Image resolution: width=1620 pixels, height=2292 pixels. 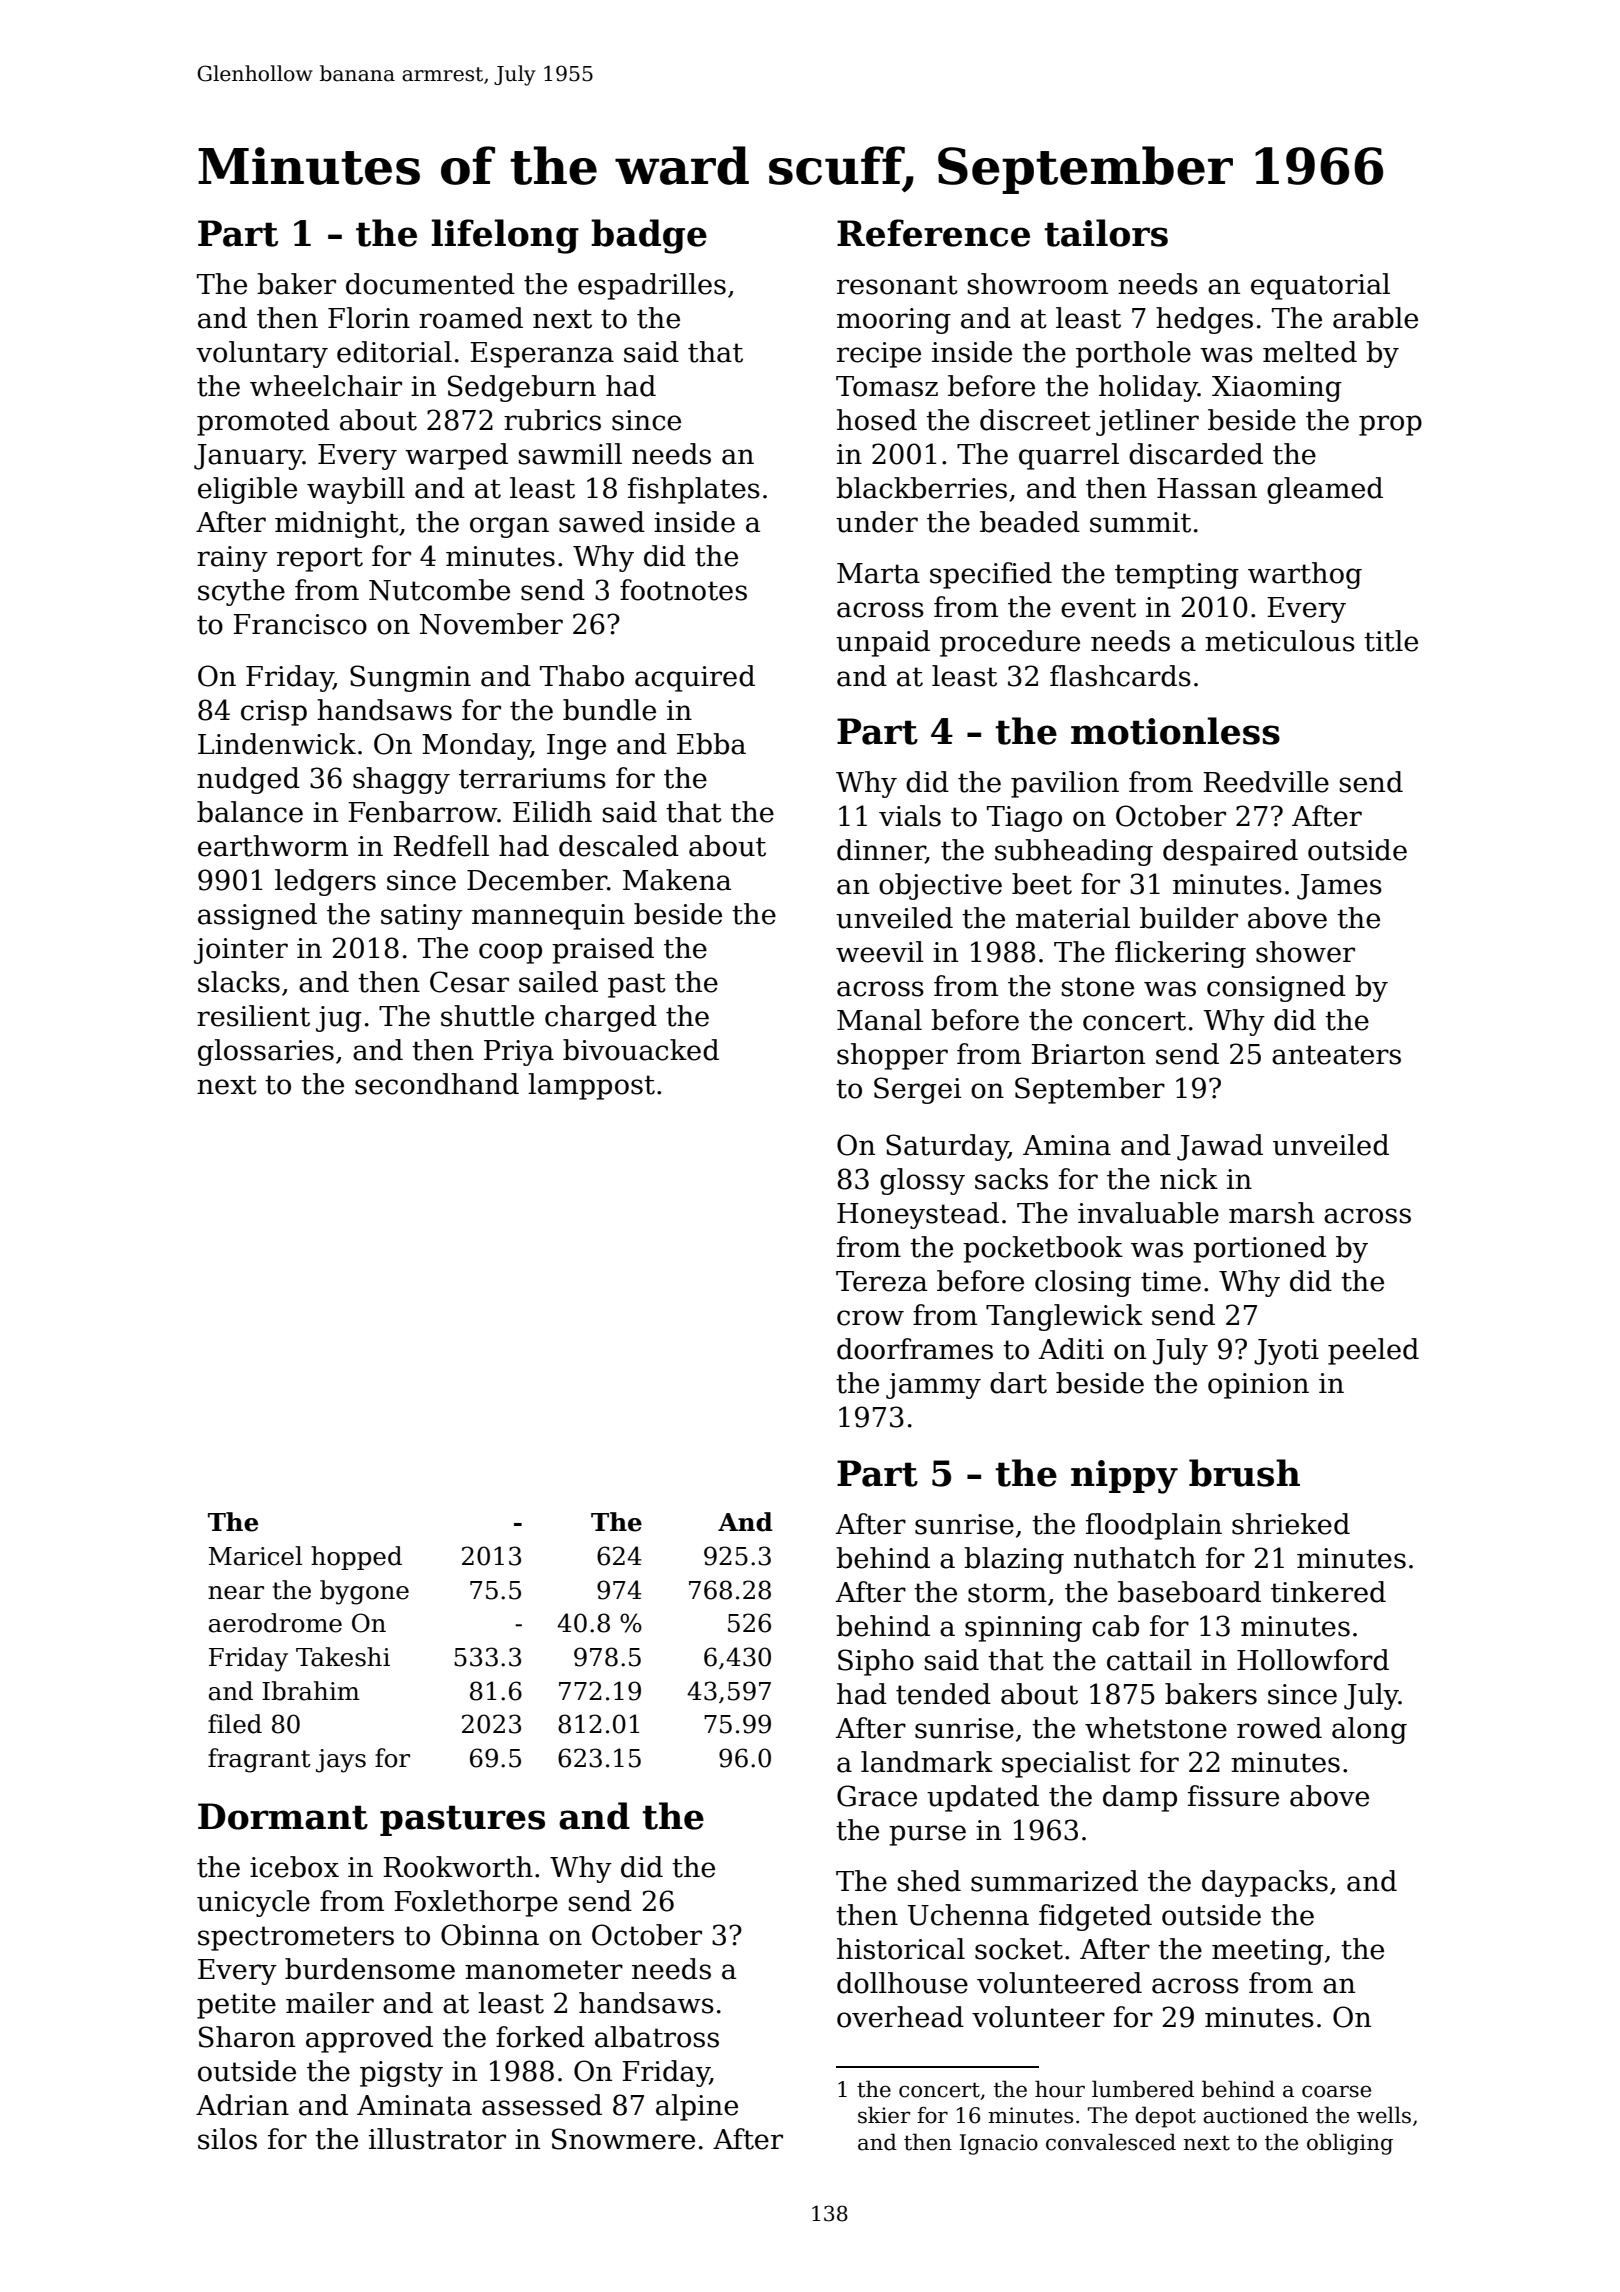 What do you see at coordinates (933, 233) in the image?
I see `Reference` at bounding box center [933, 233].
